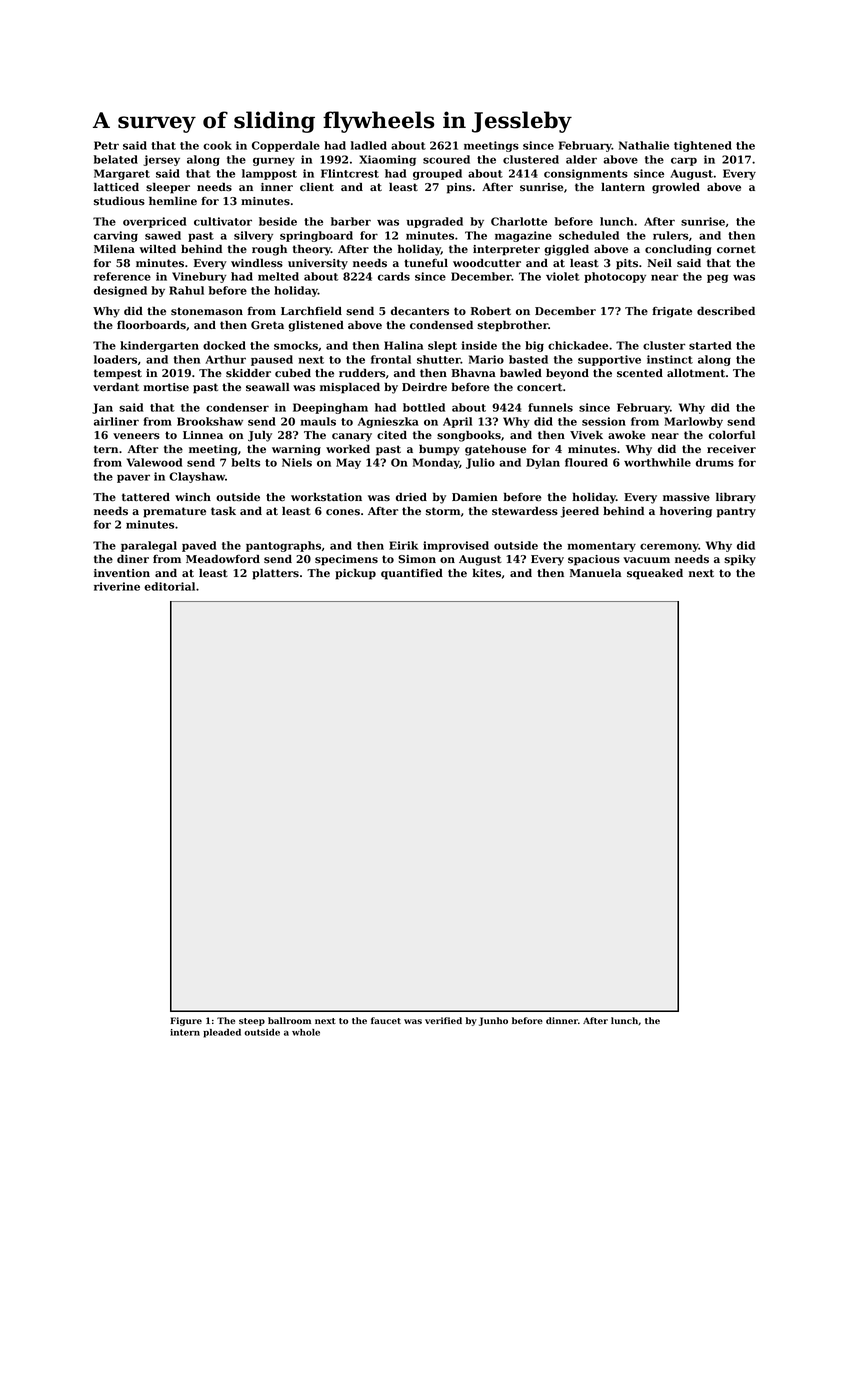  What do you see at coordinates (443, 1020) in the screenshot?
I see `verified` at bounding box center [443, 1020].
